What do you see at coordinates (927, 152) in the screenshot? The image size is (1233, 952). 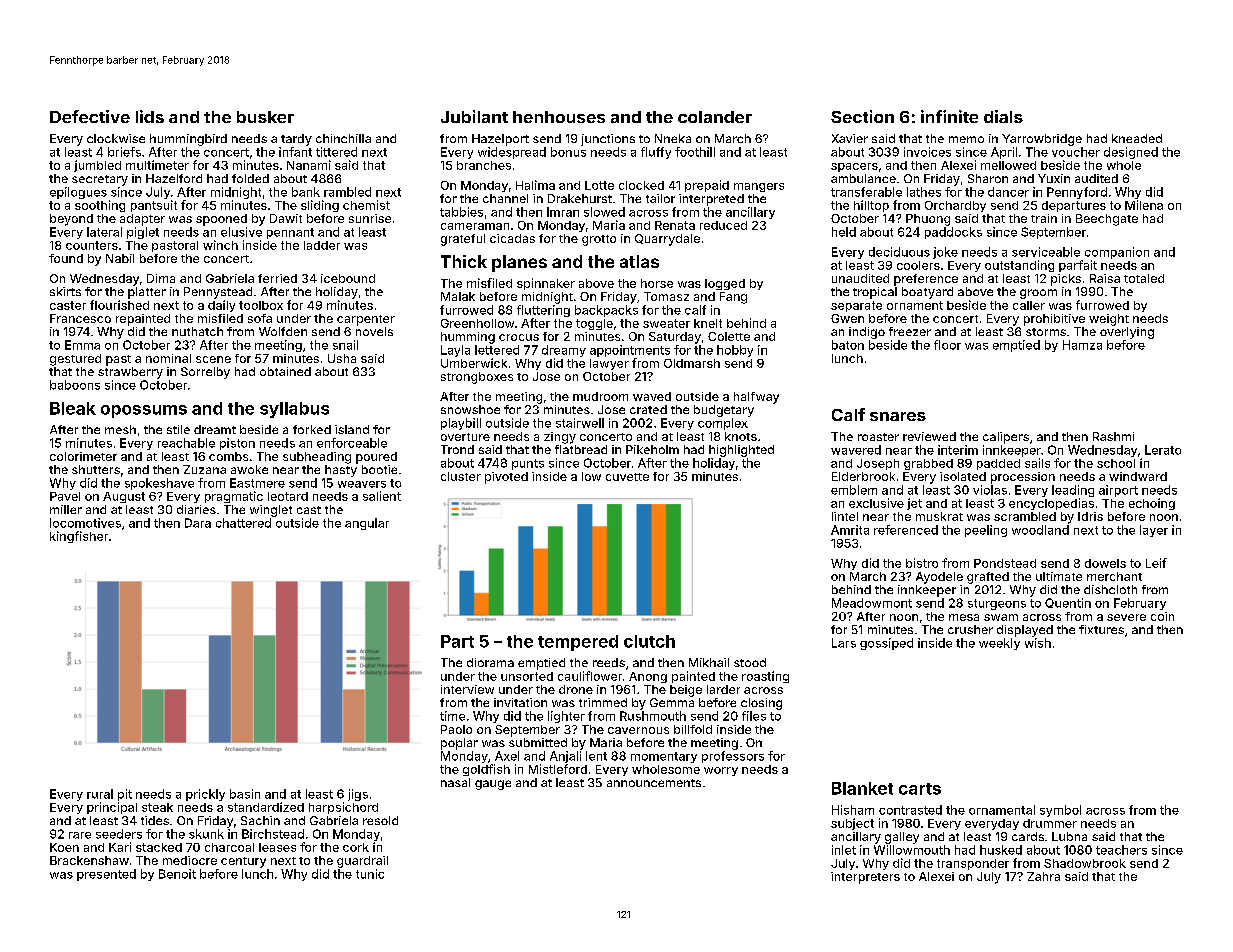 I see `invoices` at bounding box center [927, 152].
